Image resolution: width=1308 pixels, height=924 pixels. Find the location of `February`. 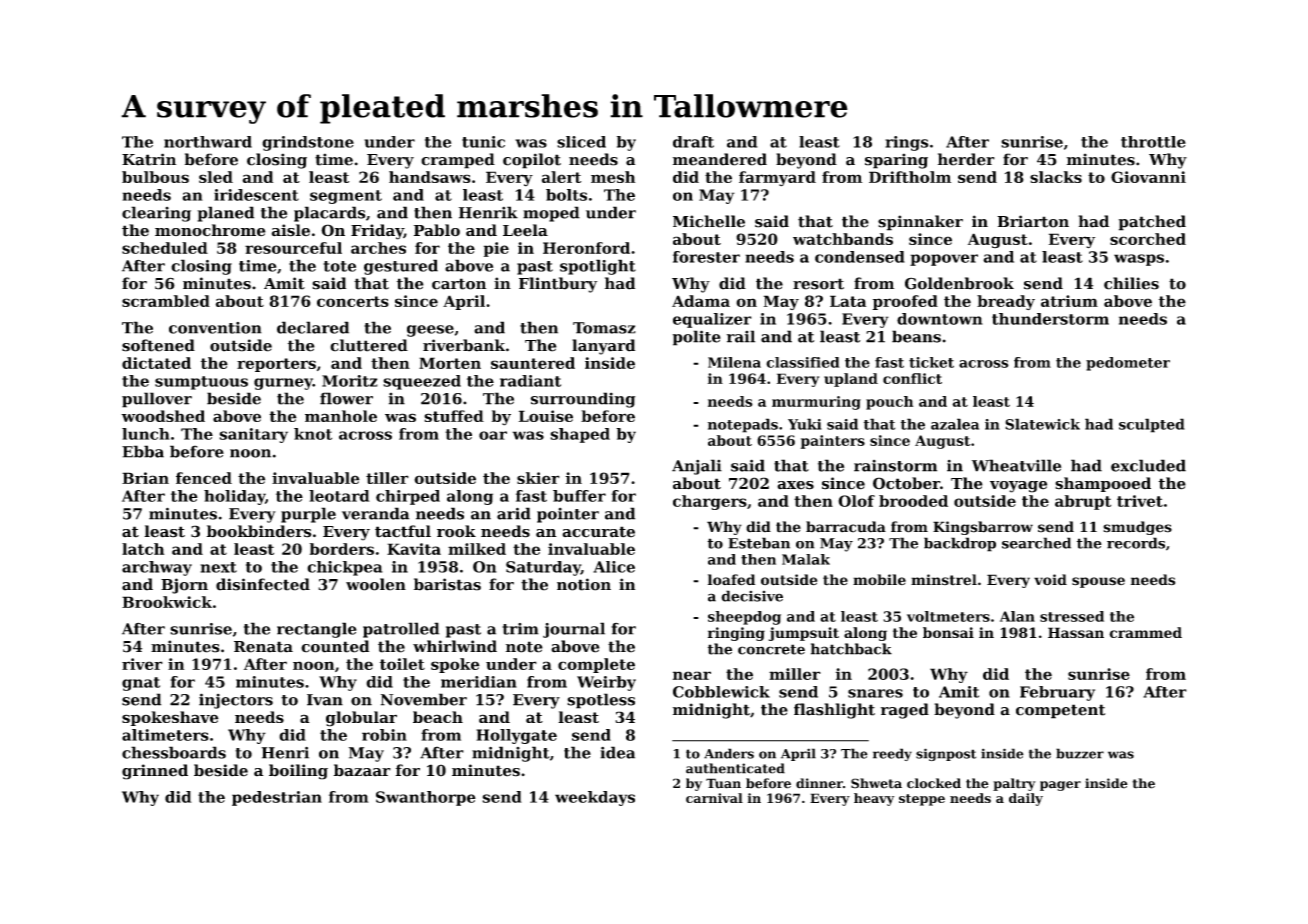

February is located at coordinates (1057, 693).
